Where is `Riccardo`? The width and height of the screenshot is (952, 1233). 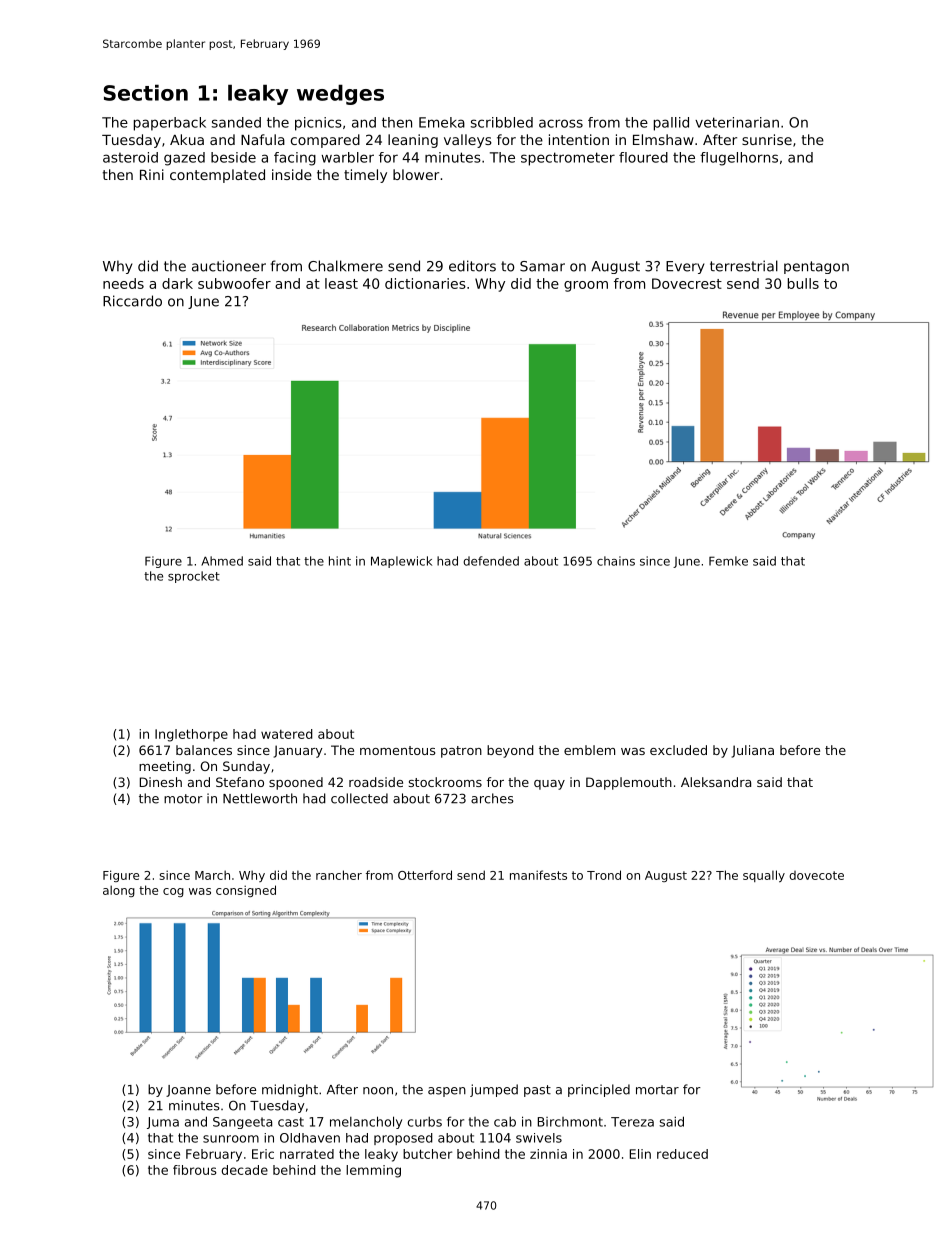
Riccardo is located at coordinates (132, 301).
